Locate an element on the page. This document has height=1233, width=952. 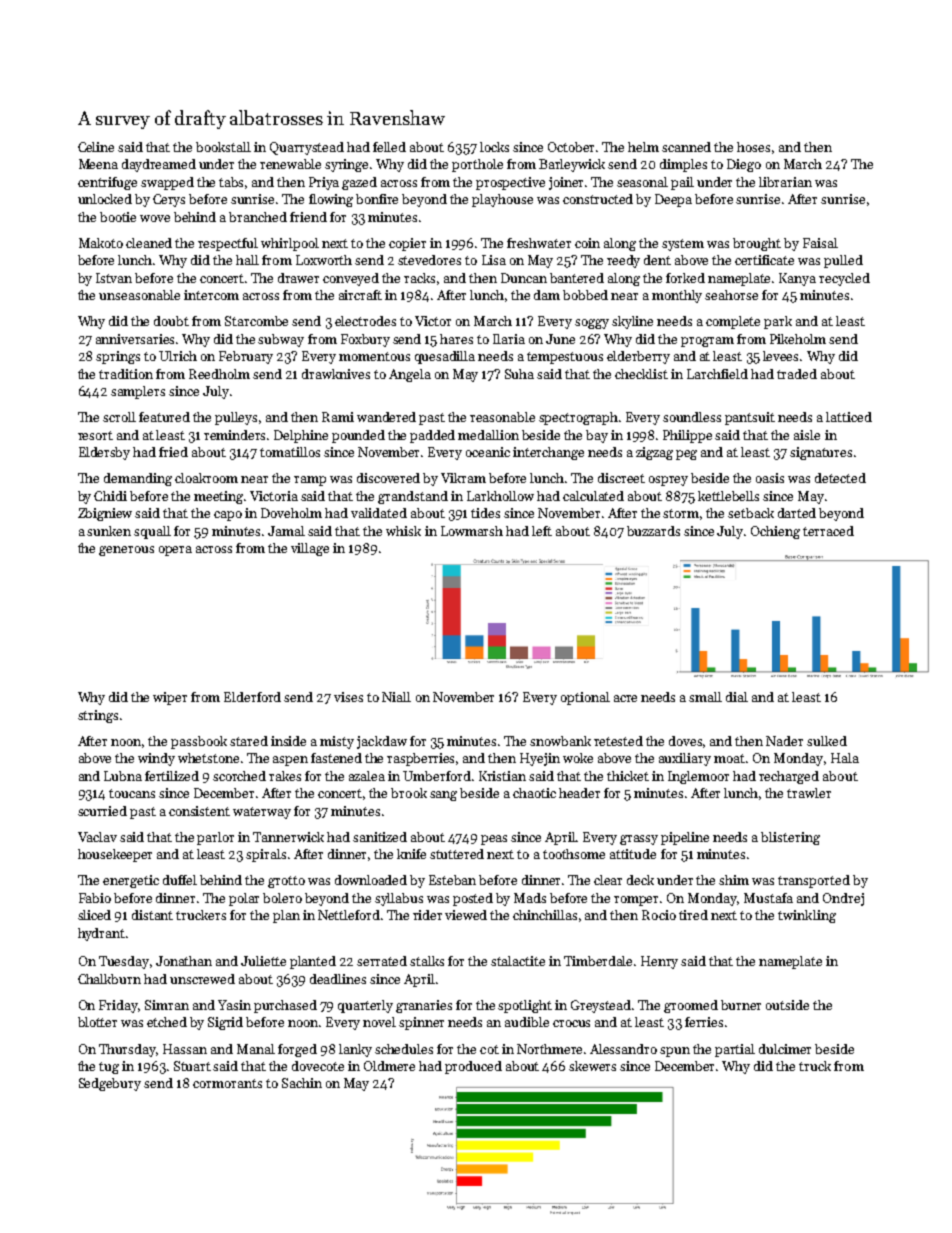
Elderford is located at coordinates (252, 697).
